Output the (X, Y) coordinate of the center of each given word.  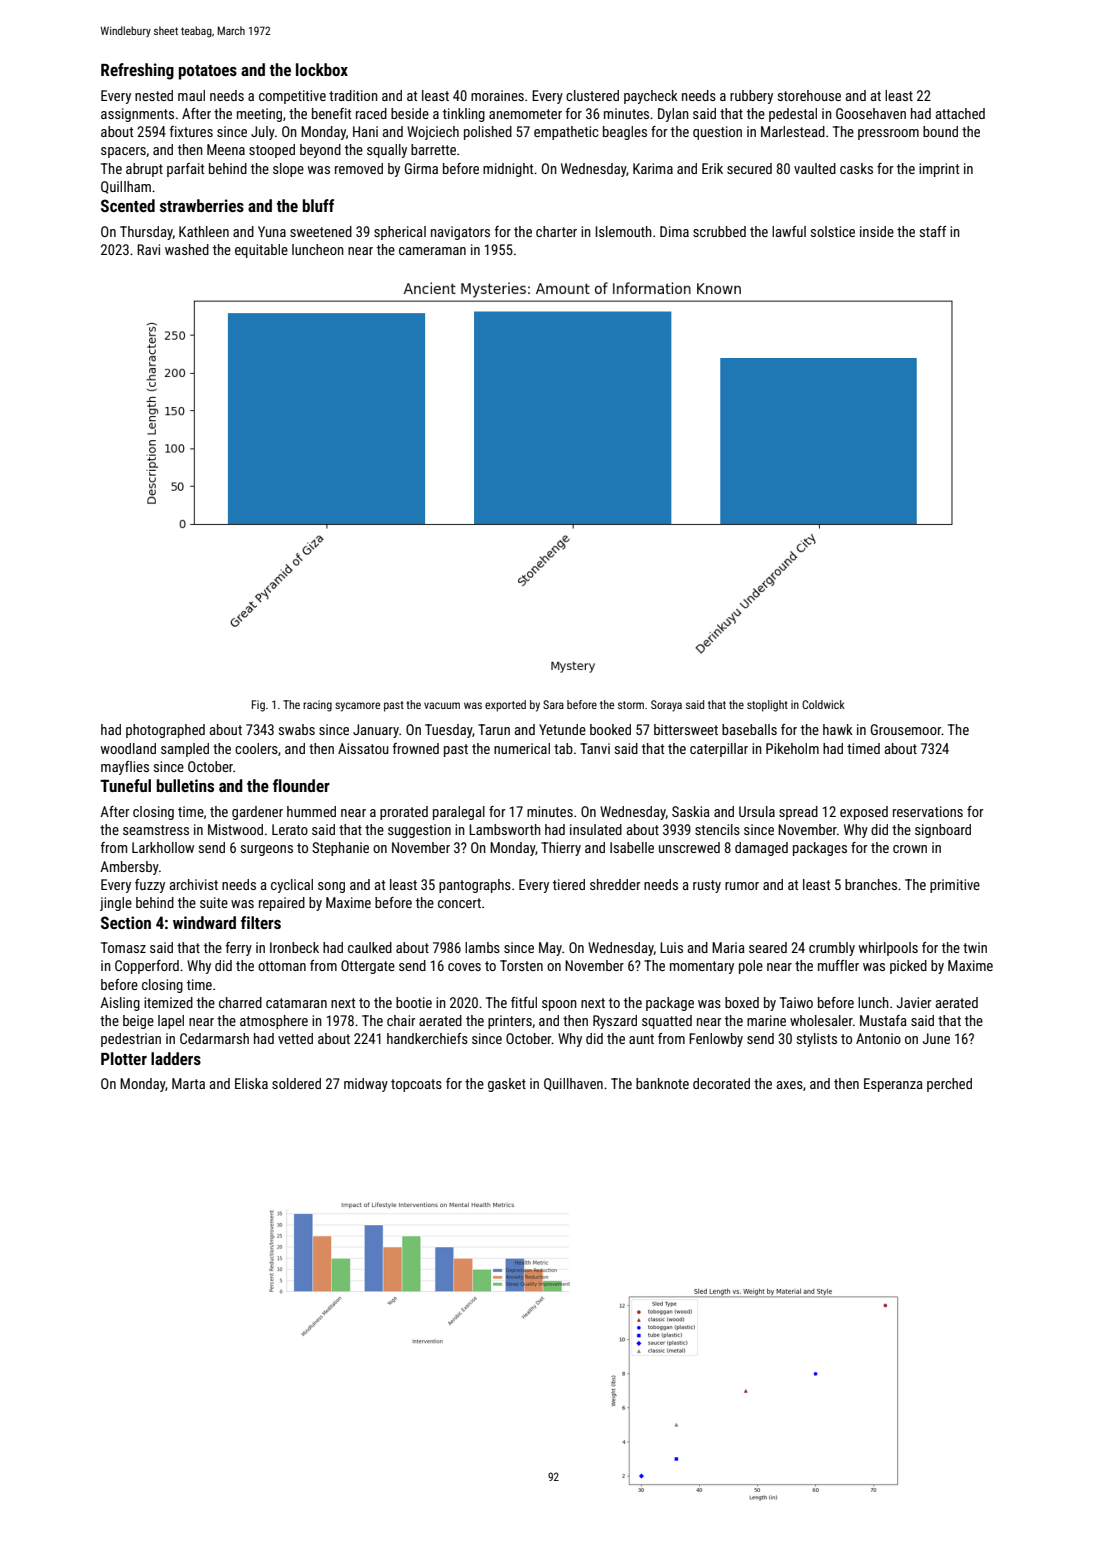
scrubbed (719, 231)
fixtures (191, 131)
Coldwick (823, 704)
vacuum (442, 705)
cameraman (432, 251)
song (331, 887)
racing (317, 706)
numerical (522, 748)
